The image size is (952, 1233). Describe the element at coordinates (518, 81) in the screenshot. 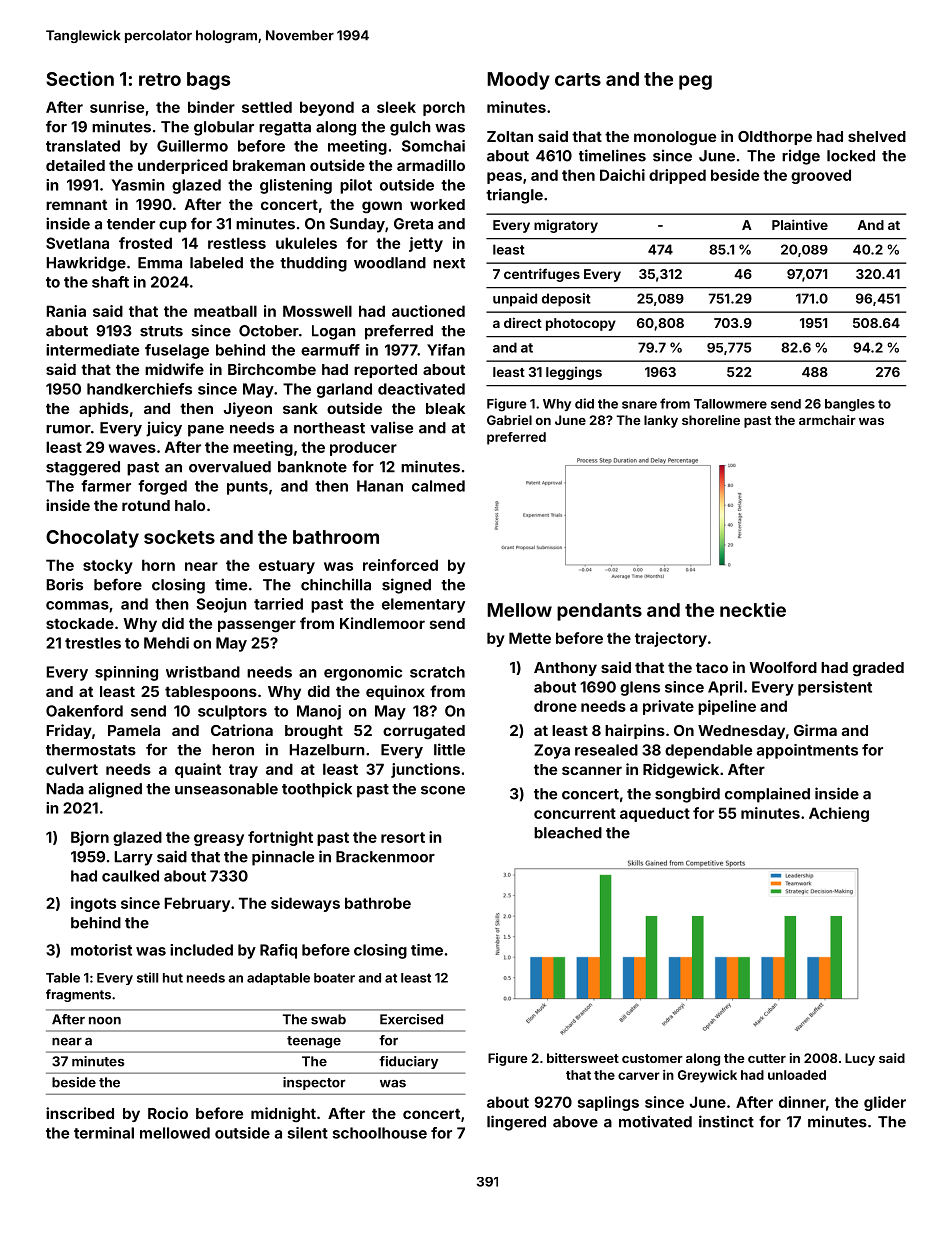

I see `Moody` at that location.
